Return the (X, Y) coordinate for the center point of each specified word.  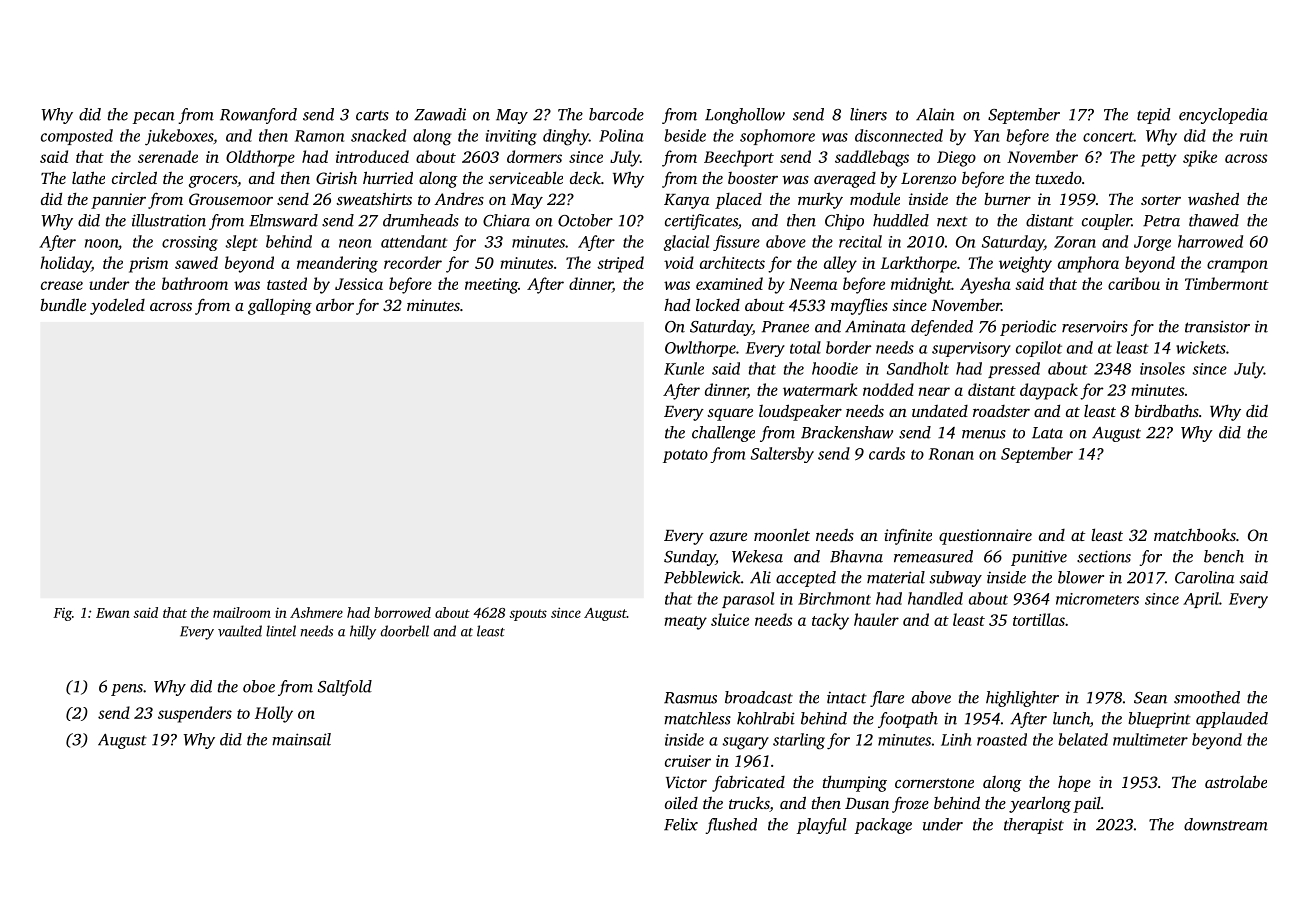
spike (1200, 158)
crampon (1237, 266)
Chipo (844, 222)
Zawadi (440, 114)
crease (62, 285)
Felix (681, 824)
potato (685, 456)
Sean (1150, 698)
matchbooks (1195, 534)
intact (847, 697)
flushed (731, 826)
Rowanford (258, 116)
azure (728, 537)
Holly (274, 714)
